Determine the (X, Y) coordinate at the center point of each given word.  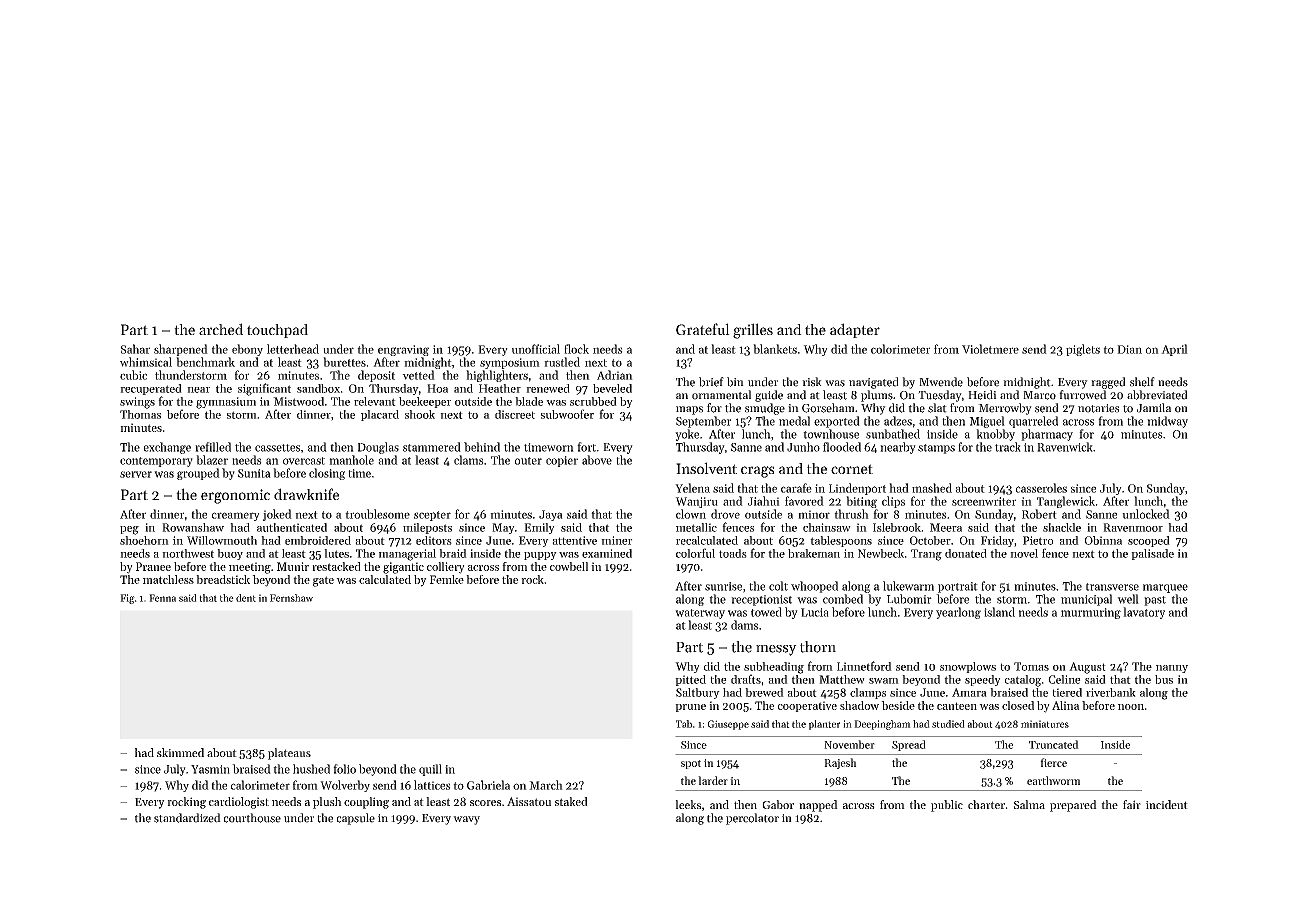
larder (713, 780)
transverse (1112, 587)
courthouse (252, 818)
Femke (447, 579)
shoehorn (144, 540)
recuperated (151, 389)
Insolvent (706, 468)
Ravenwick (1065, 447)
